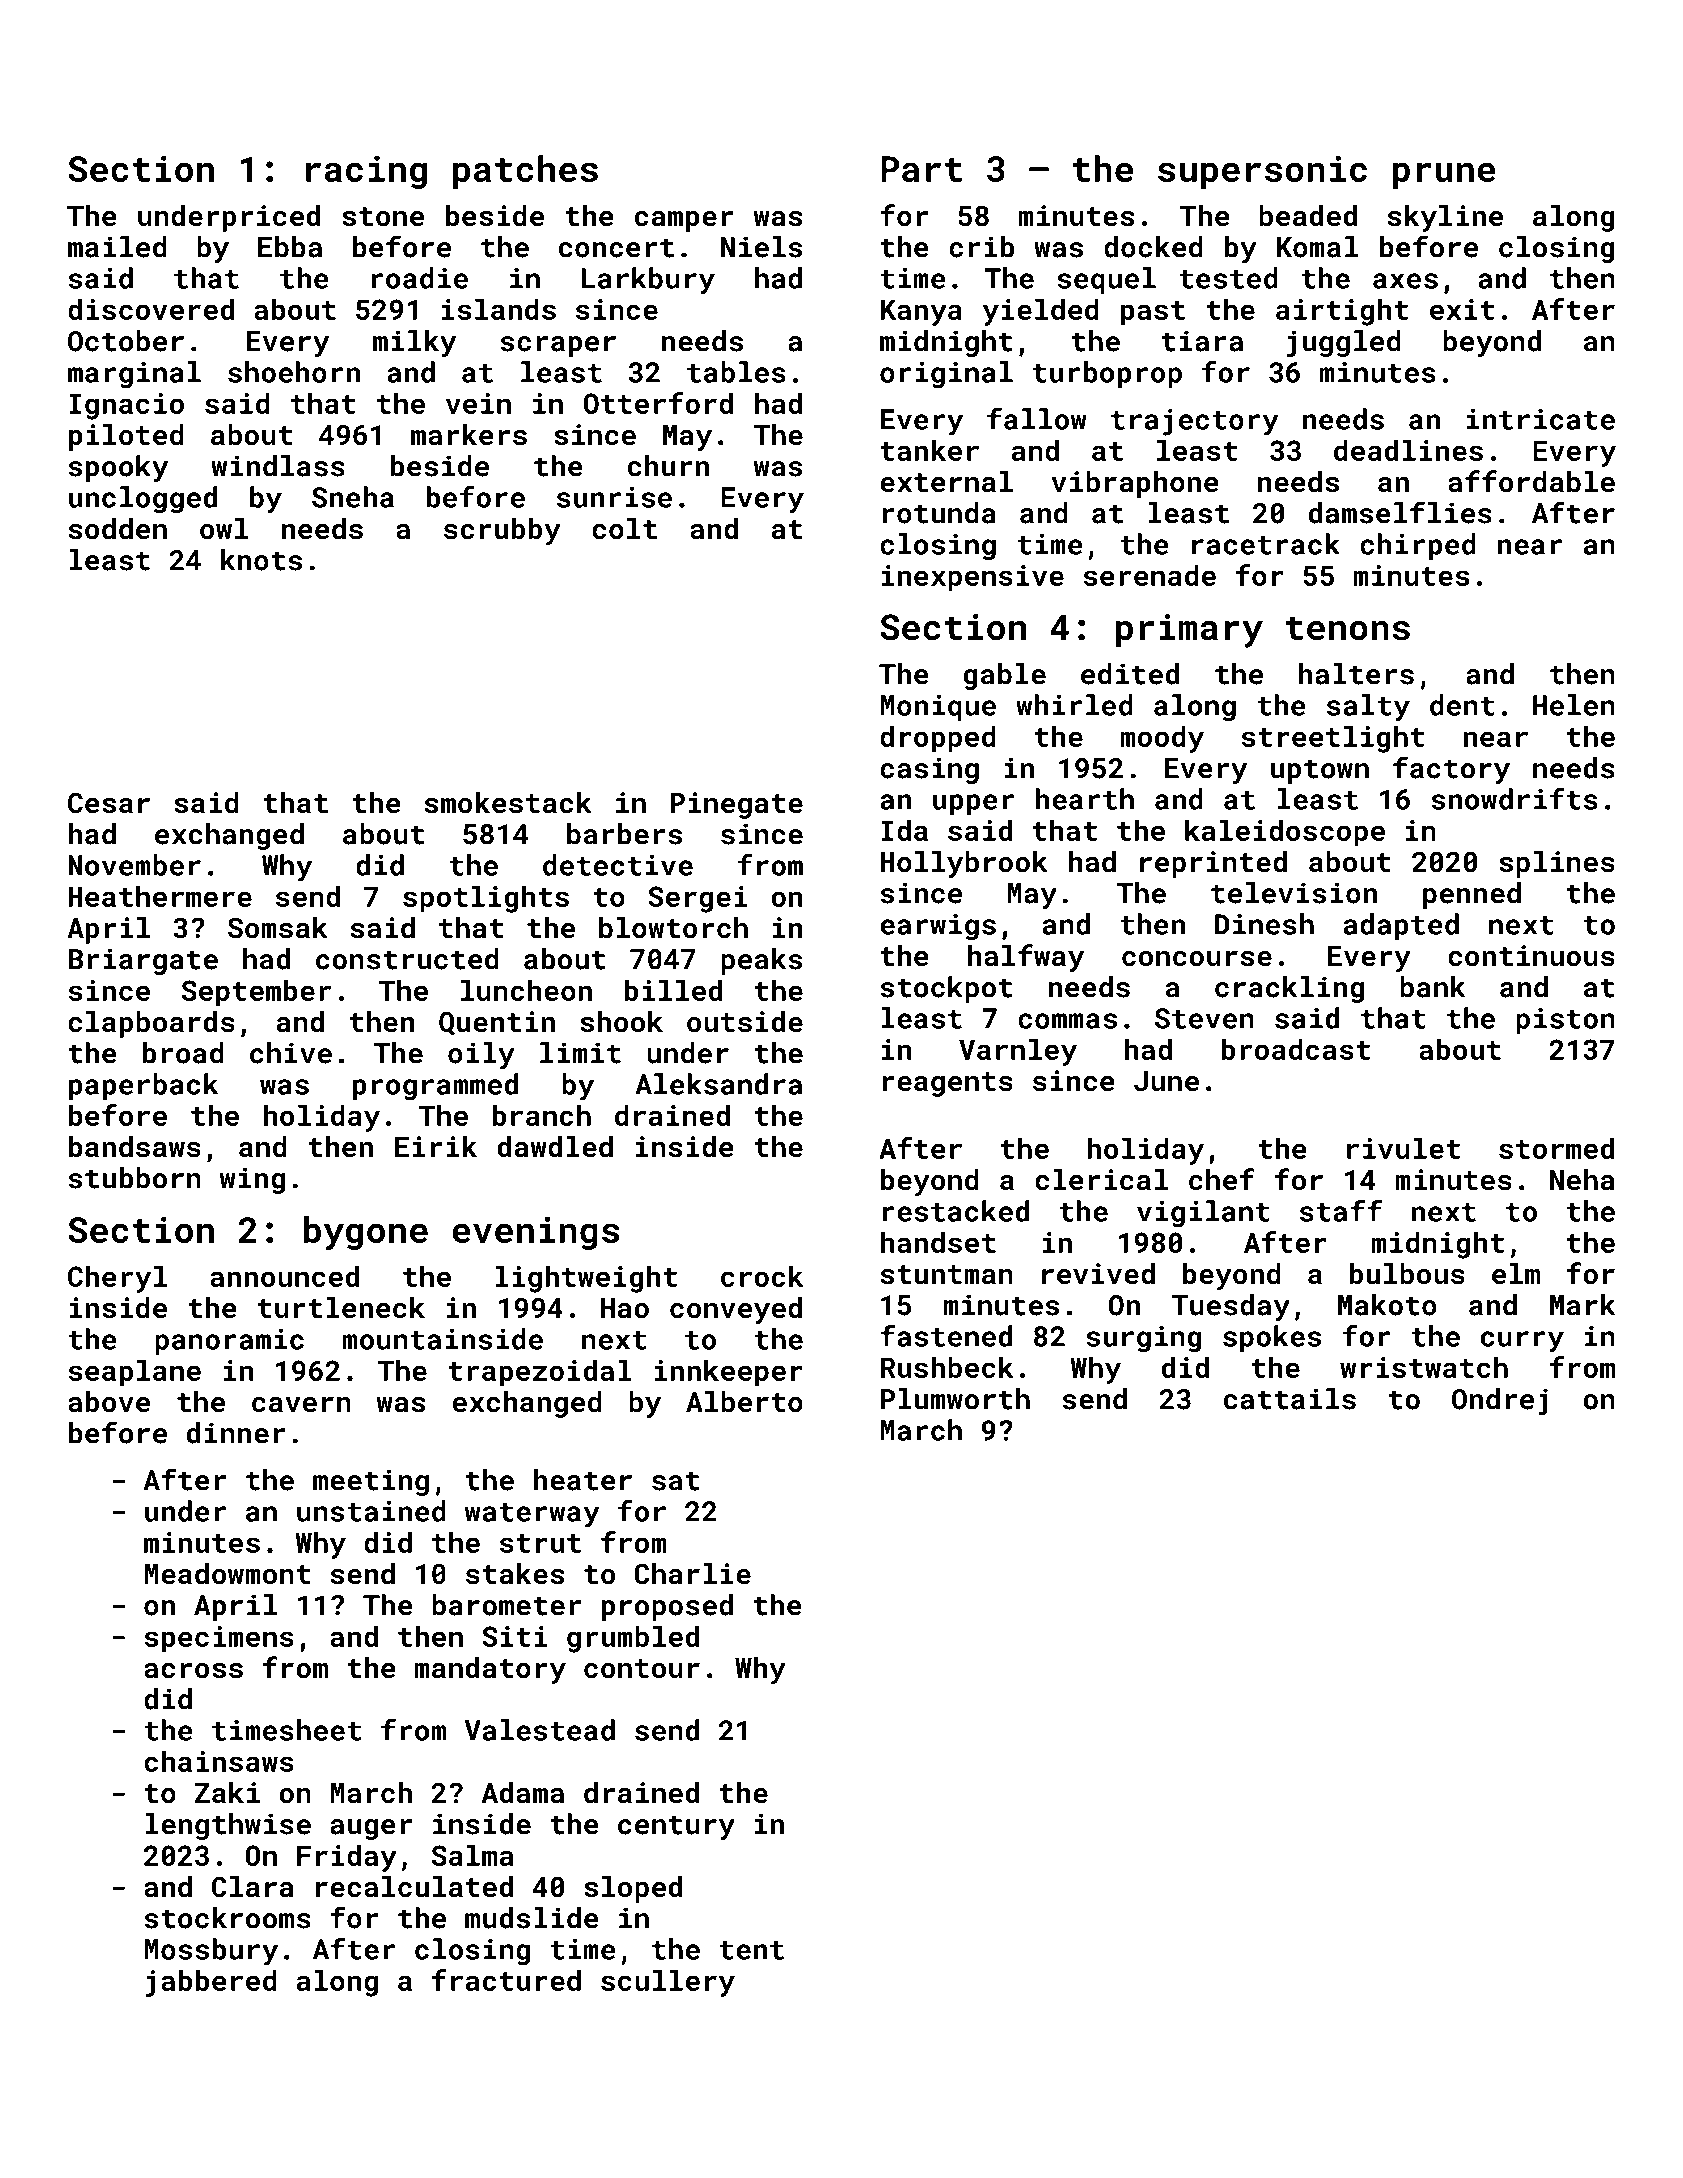 This image has width=1683, height=2178. What do you see at coordinates (118, 529) in the image?
I see `sodden` at bounding box center [118, 529].
